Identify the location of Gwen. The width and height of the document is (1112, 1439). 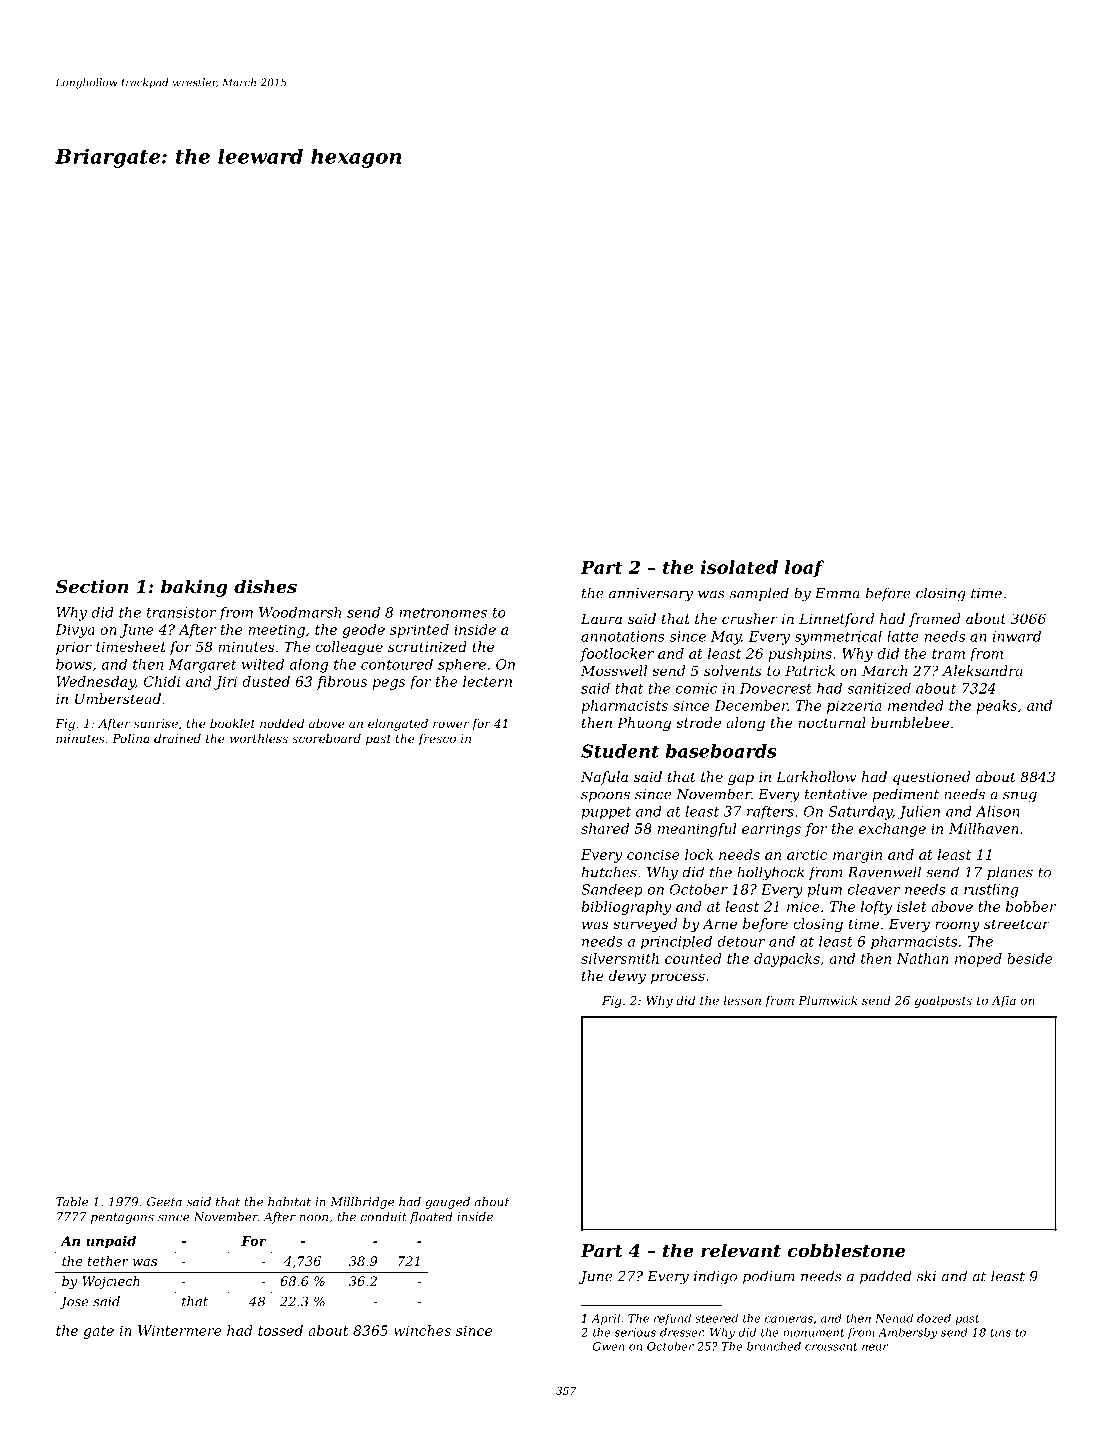
(609, 1346).
